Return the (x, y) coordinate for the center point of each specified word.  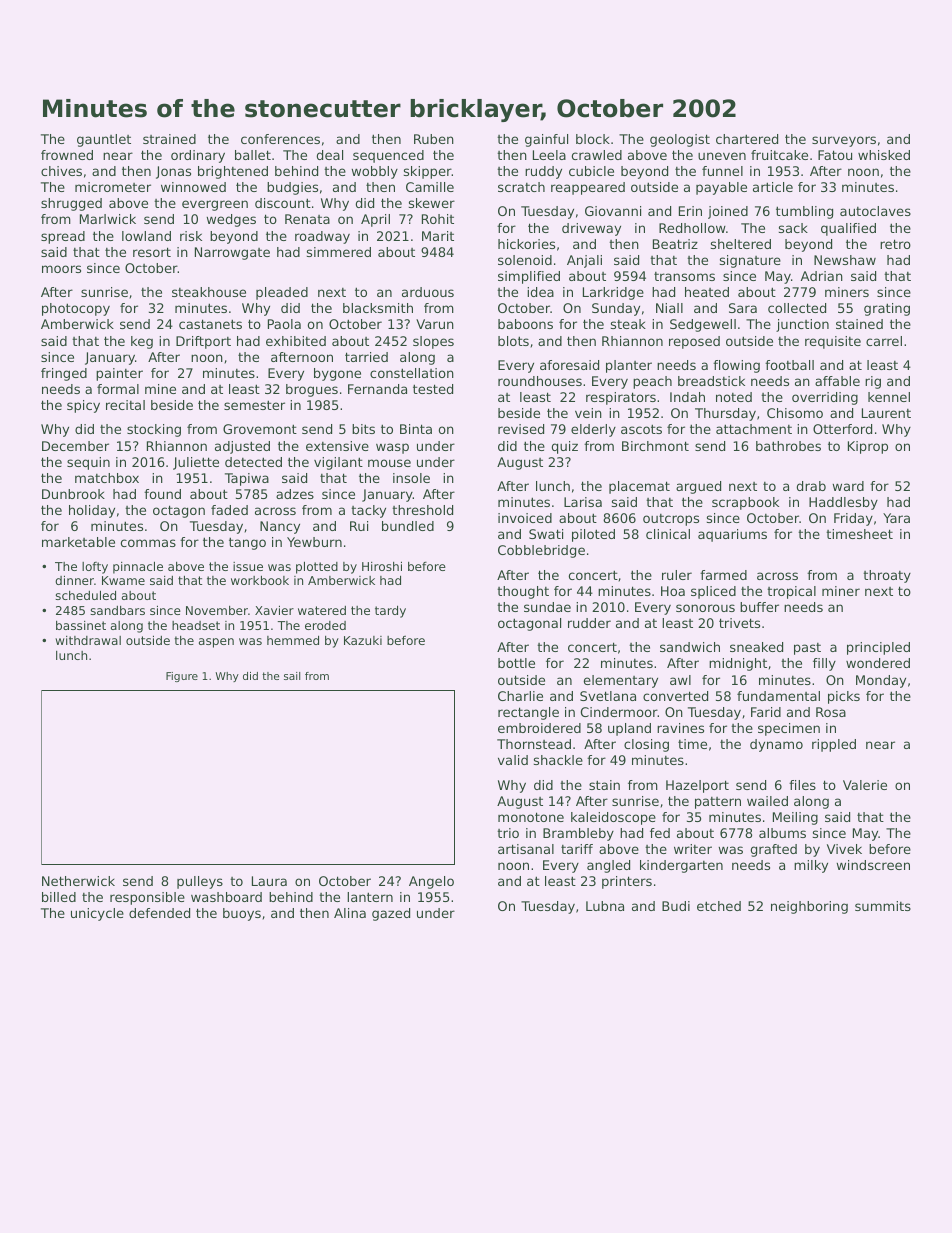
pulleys (200, 882)
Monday (881, 681)
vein (588, 413)
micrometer (113, 187)
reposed (694, 342)
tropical (791, 592)
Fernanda (377, 389)
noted (734, 397)
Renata (307, 219)
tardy (390, 612)
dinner (74, 580)
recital (125, 405)
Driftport (203, 342)
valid (513, 760)
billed (59, 897)
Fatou (835, 155)
